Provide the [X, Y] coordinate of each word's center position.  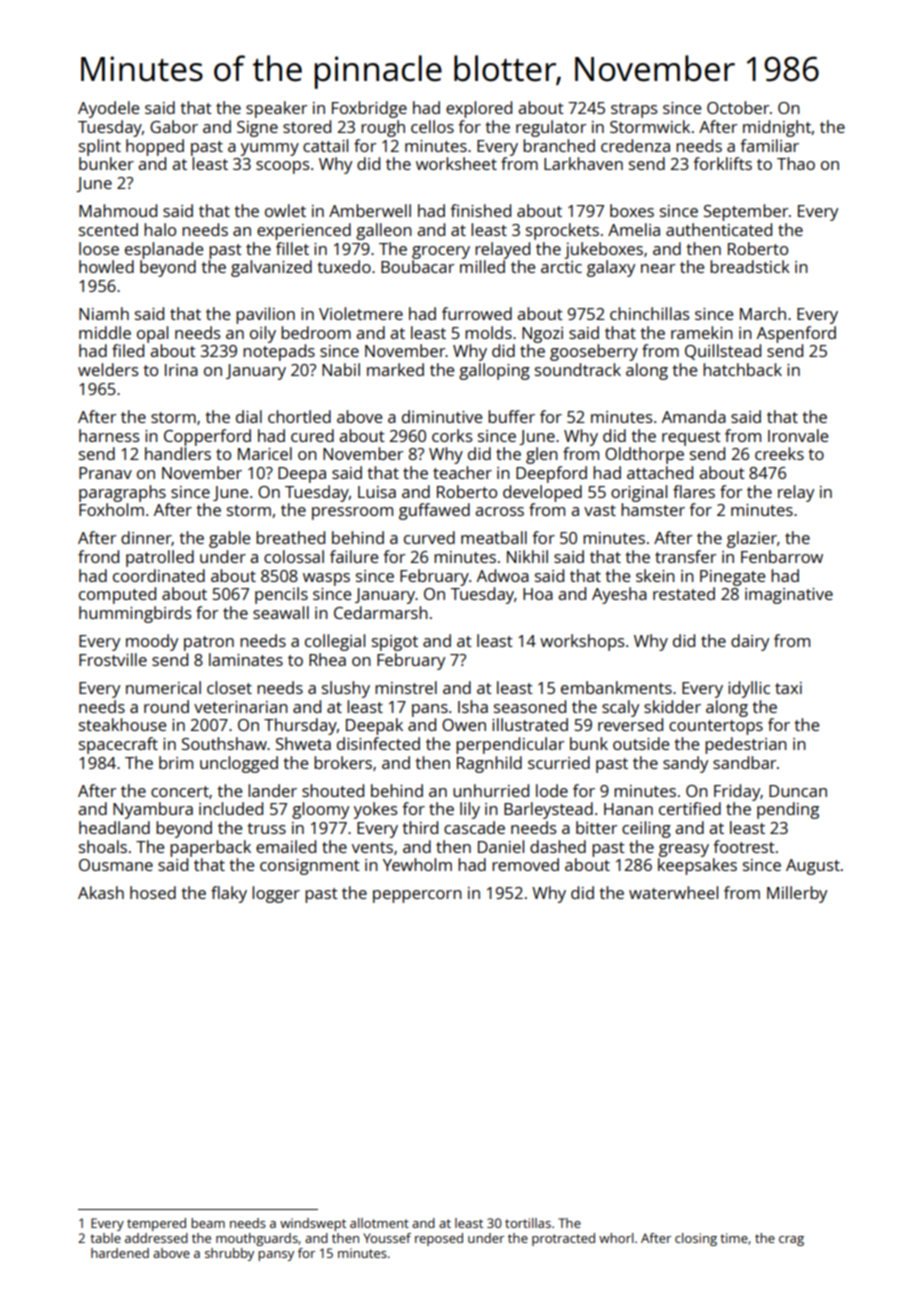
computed [117, 595]
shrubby [229, 1254]
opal [152, 334]
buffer [511, 416]
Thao [796, 163]
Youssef [387, 1238]
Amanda [694, 416]
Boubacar [417, 266]
